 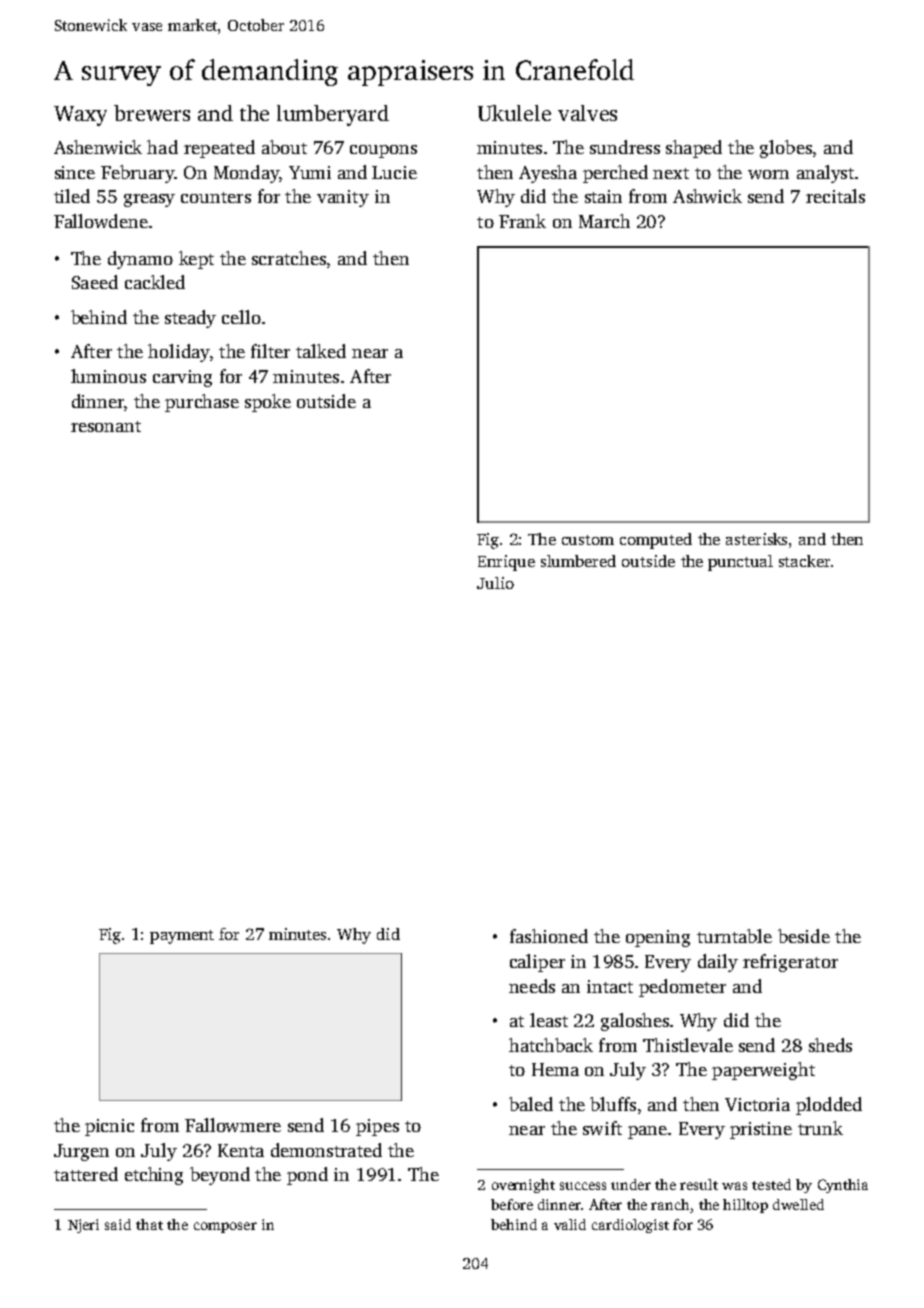 I want to click on Saeed, so click(x=95, y=282).
